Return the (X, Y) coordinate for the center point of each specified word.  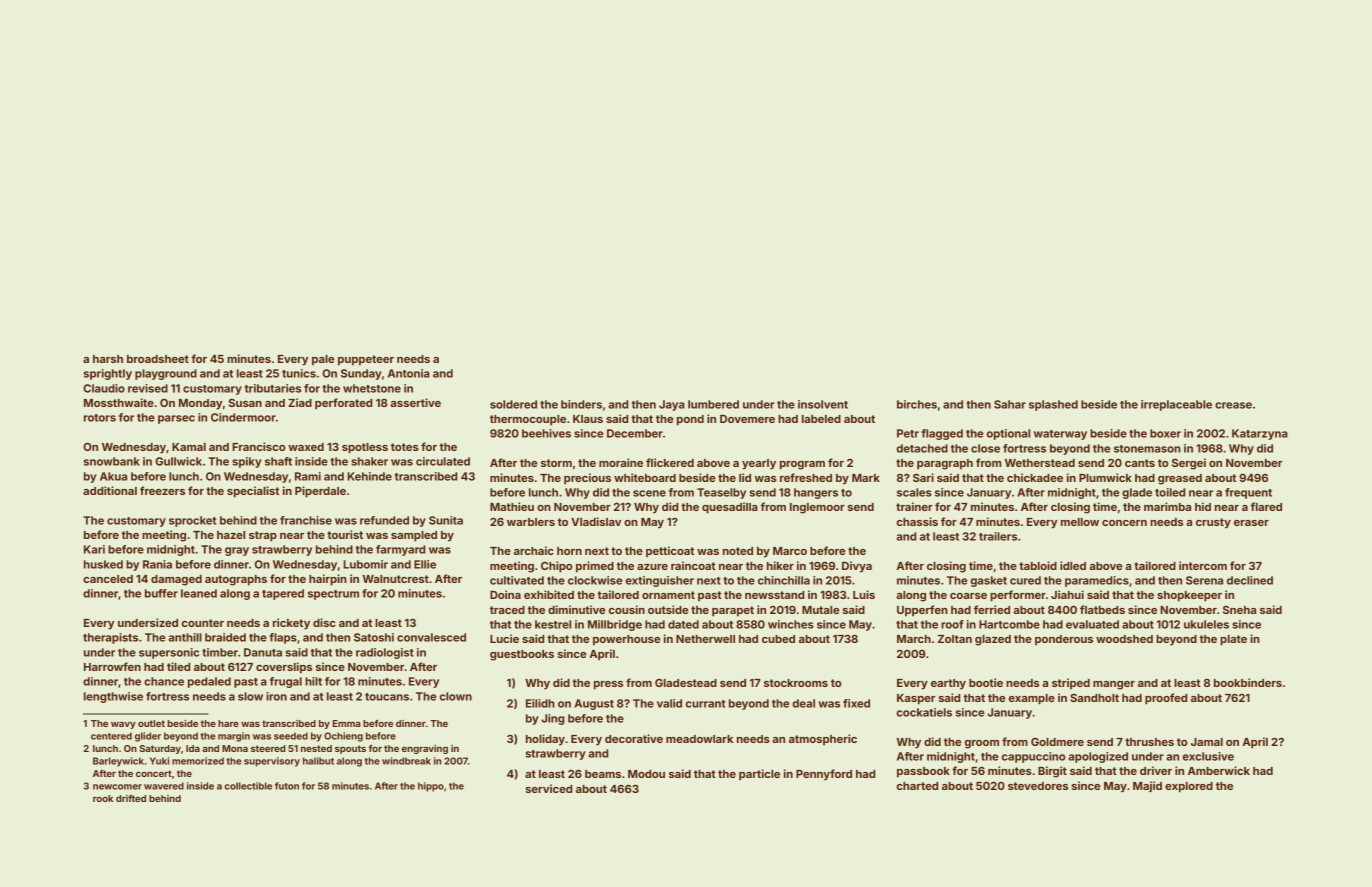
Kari (94, 549)
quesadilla (730, 508)
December (635, 433)
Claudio (104, 388)
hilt (313, 681)
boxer (1165, 433)
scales (914, 492)
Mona (235, 748)
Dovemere (747, 418)
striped (1071, 684)
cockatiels (924, 712)
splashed (1053, 405)
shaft (278, 461)
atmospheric (823, 740)
